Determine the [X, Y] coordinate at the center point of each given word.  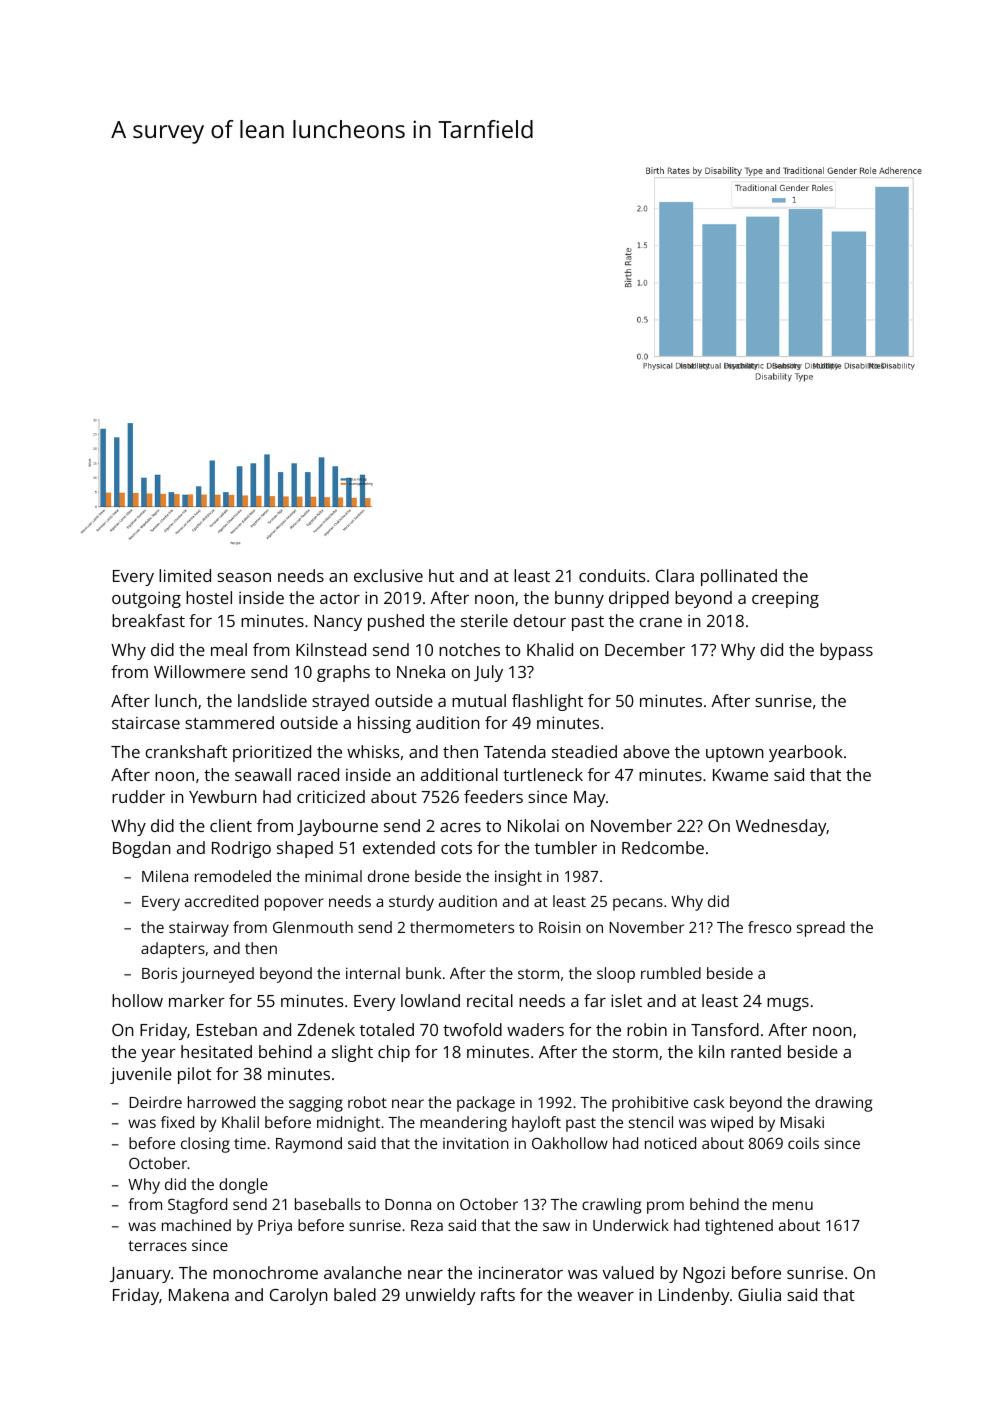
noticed [670, 1143]
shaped [305, 849]
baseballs [328, 1204]
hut [441, 575]
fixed [177, 1122]
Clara [675, 575]
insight [518, 878]
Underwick [631, 1225]
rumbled [671, 973]
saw [556, 1226]
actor [340, 598]
